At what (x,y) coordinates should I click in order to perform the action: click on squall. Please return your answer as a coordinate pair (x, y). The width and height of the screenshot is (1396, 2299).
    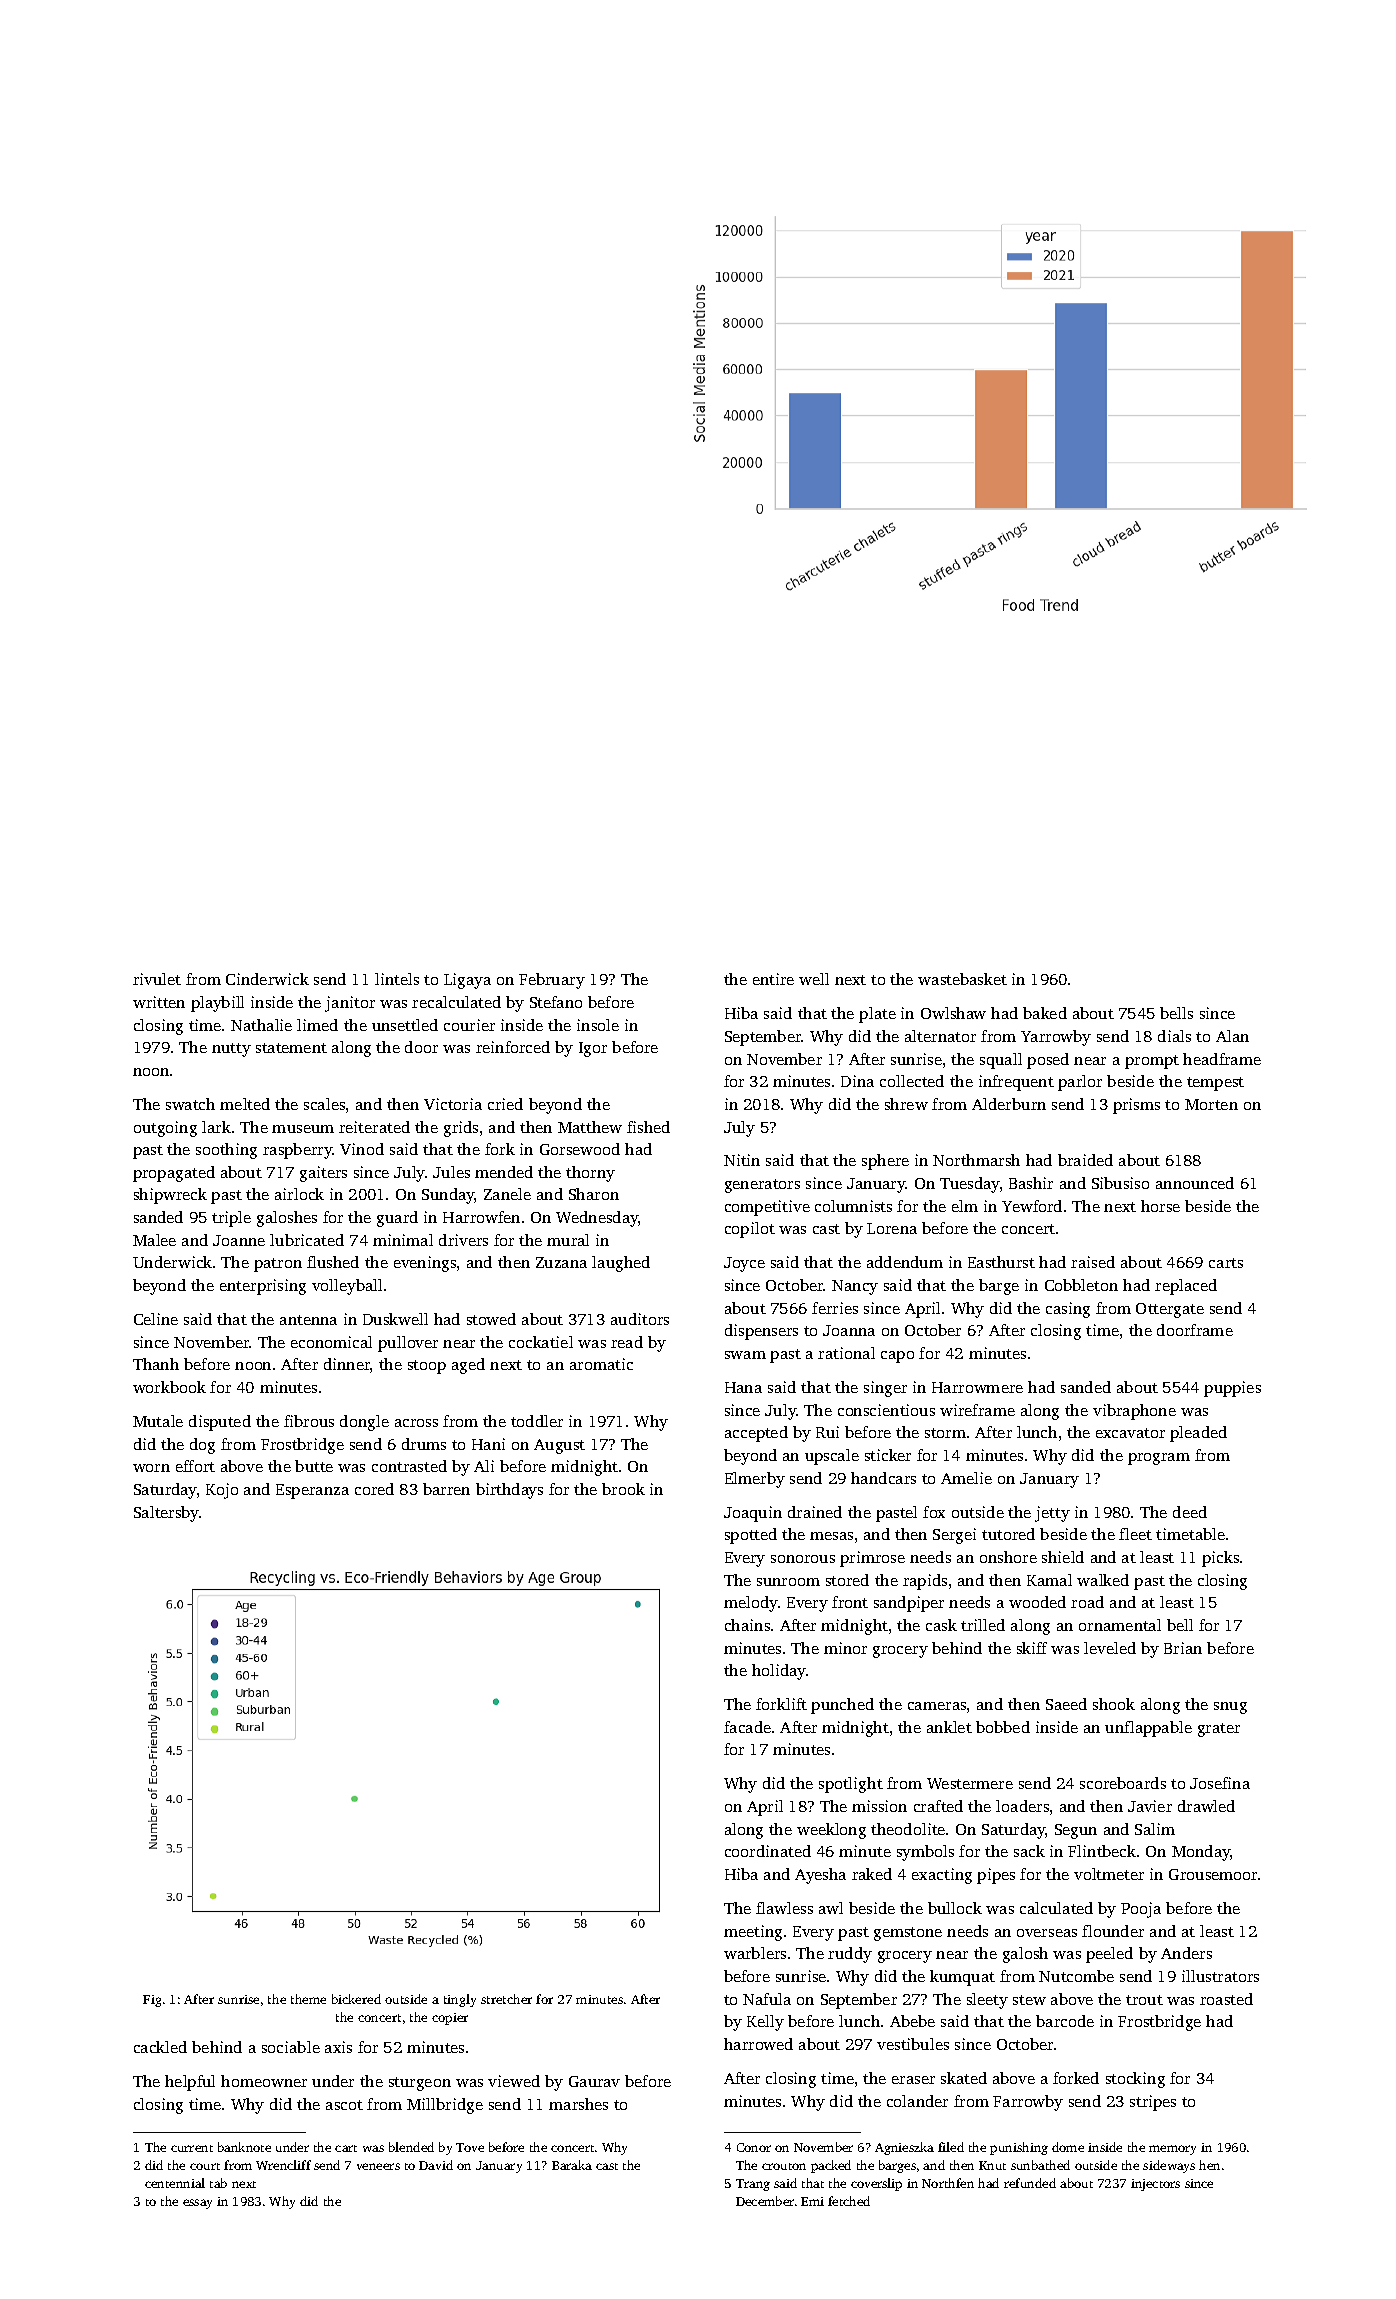
    Looking at the image, I should click on (1001, 1061).
